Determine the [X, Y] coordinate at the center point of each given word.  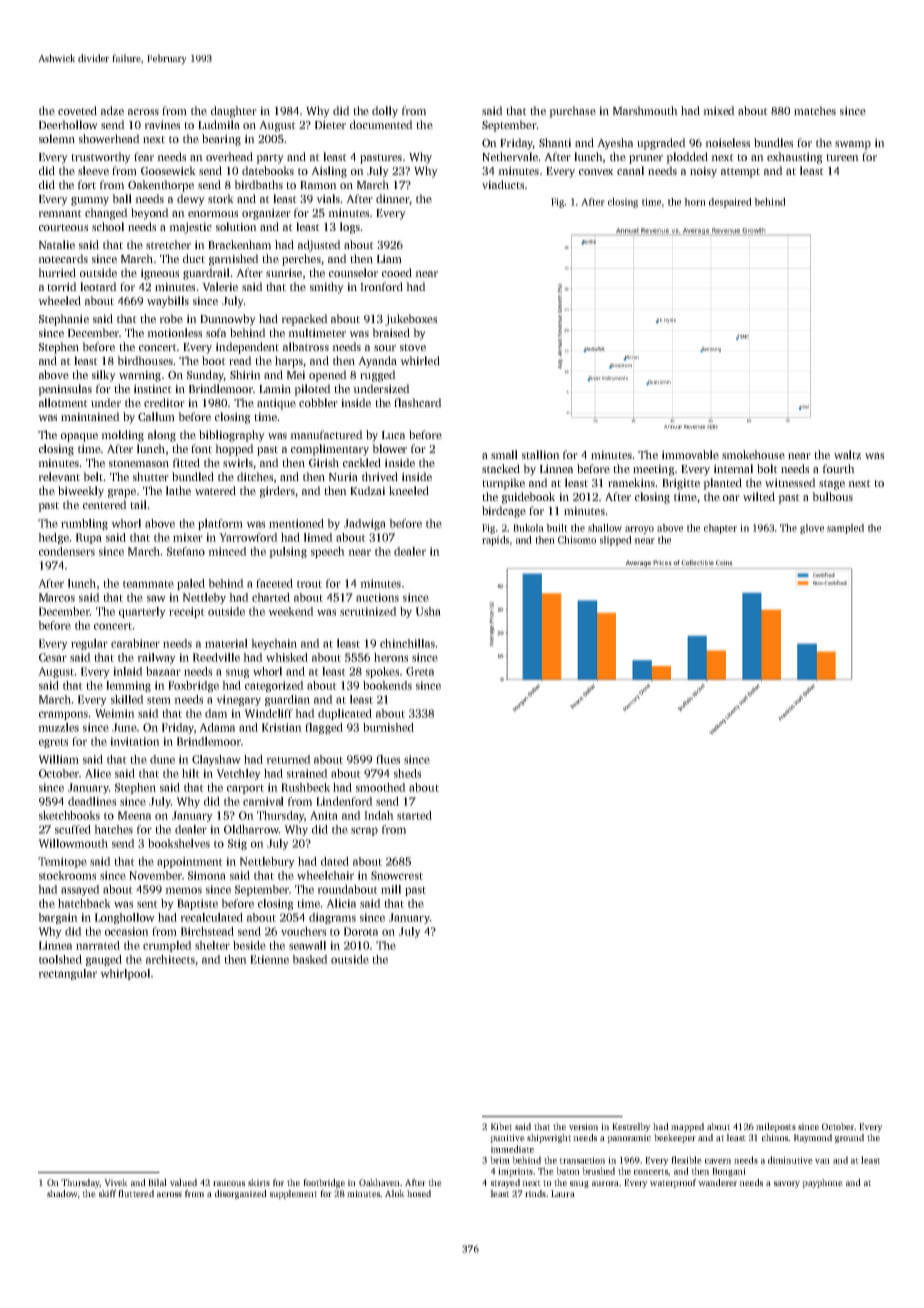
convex [596, 172]
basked [310, 959]
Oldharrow [251, 829]
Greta [420, 671]
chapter [720, 529]
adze [112, 110]
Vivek [116, 1182]
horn [695, 202]
